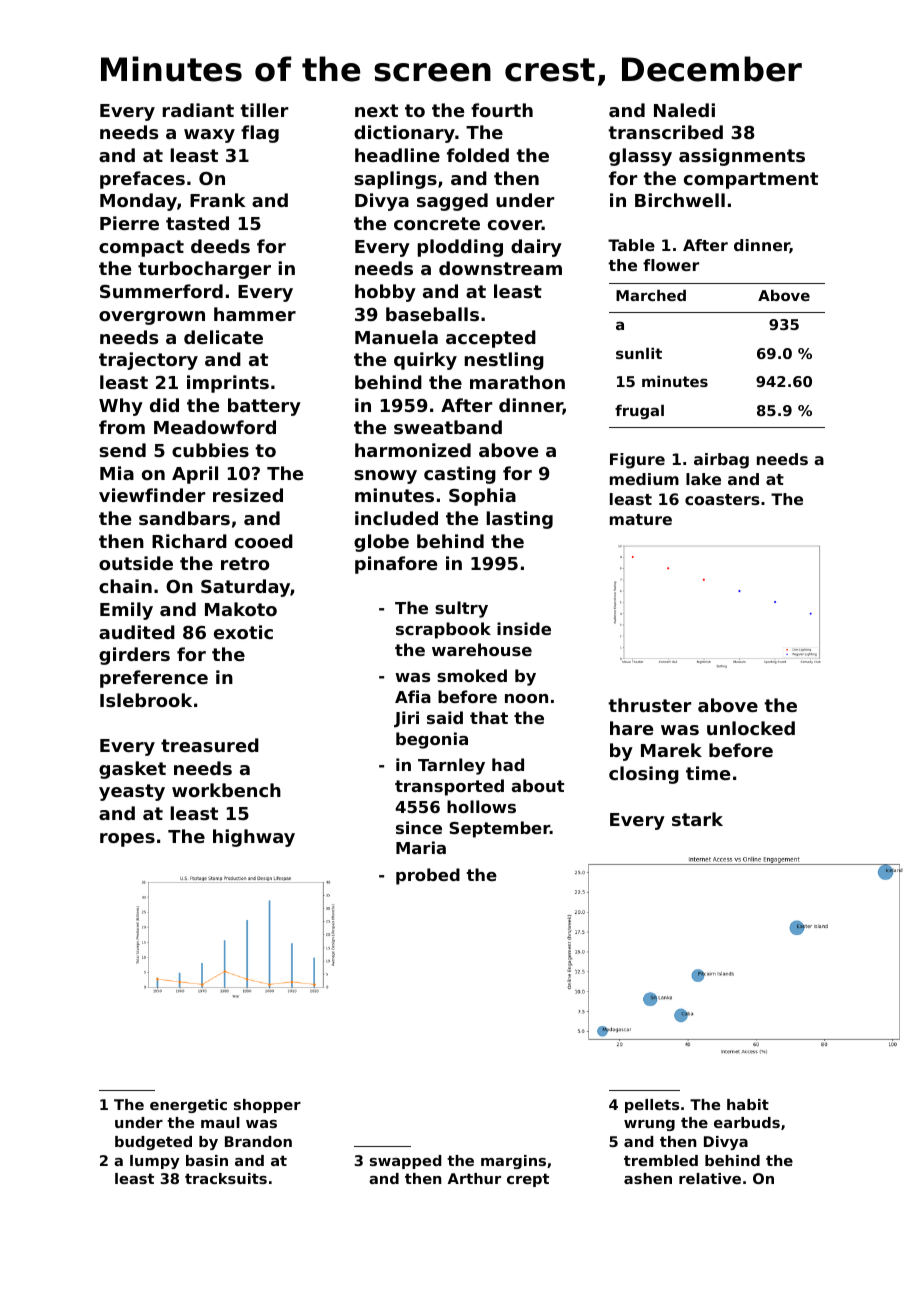 The image size is (924, 1308). I want to click on tracksuits, so click(226, 1178).
